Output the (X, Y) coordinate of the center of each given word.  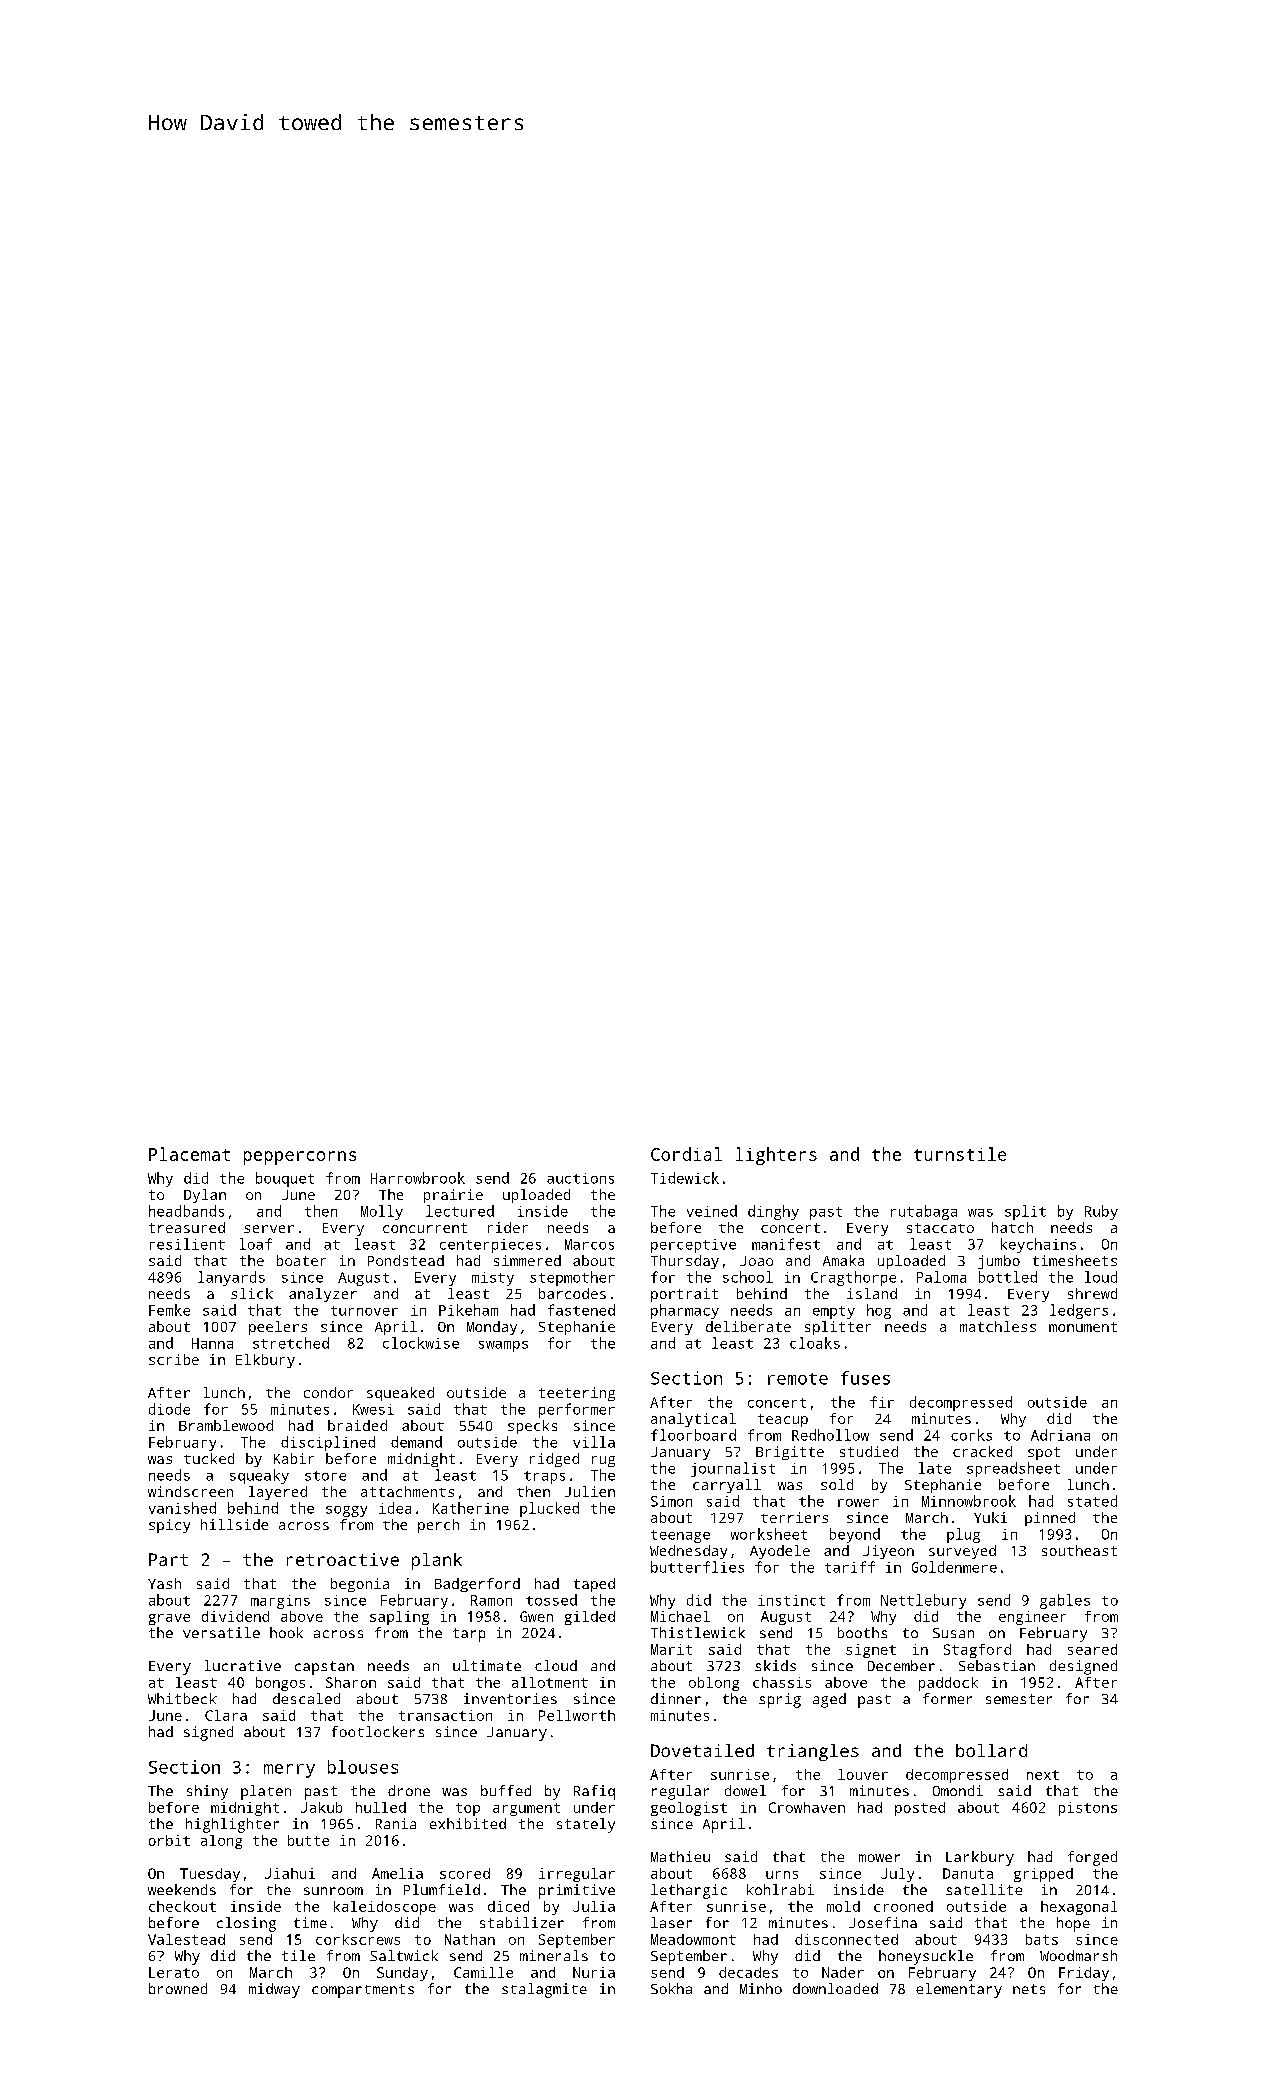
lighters (776, 1156)
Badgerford (477, 1585)
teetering (577, 1394)
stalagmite (544, 1990)
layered (278, 1493)
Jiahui (290, 1873)
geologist (689, 1809)
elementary (959, 1990)
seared (1092, 1649)
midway (274, 1990)
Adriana (1060, 1435)
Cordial (686, 1154)
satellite (984, 1889)
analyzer (323, 1295)
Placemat (189, 1154)
